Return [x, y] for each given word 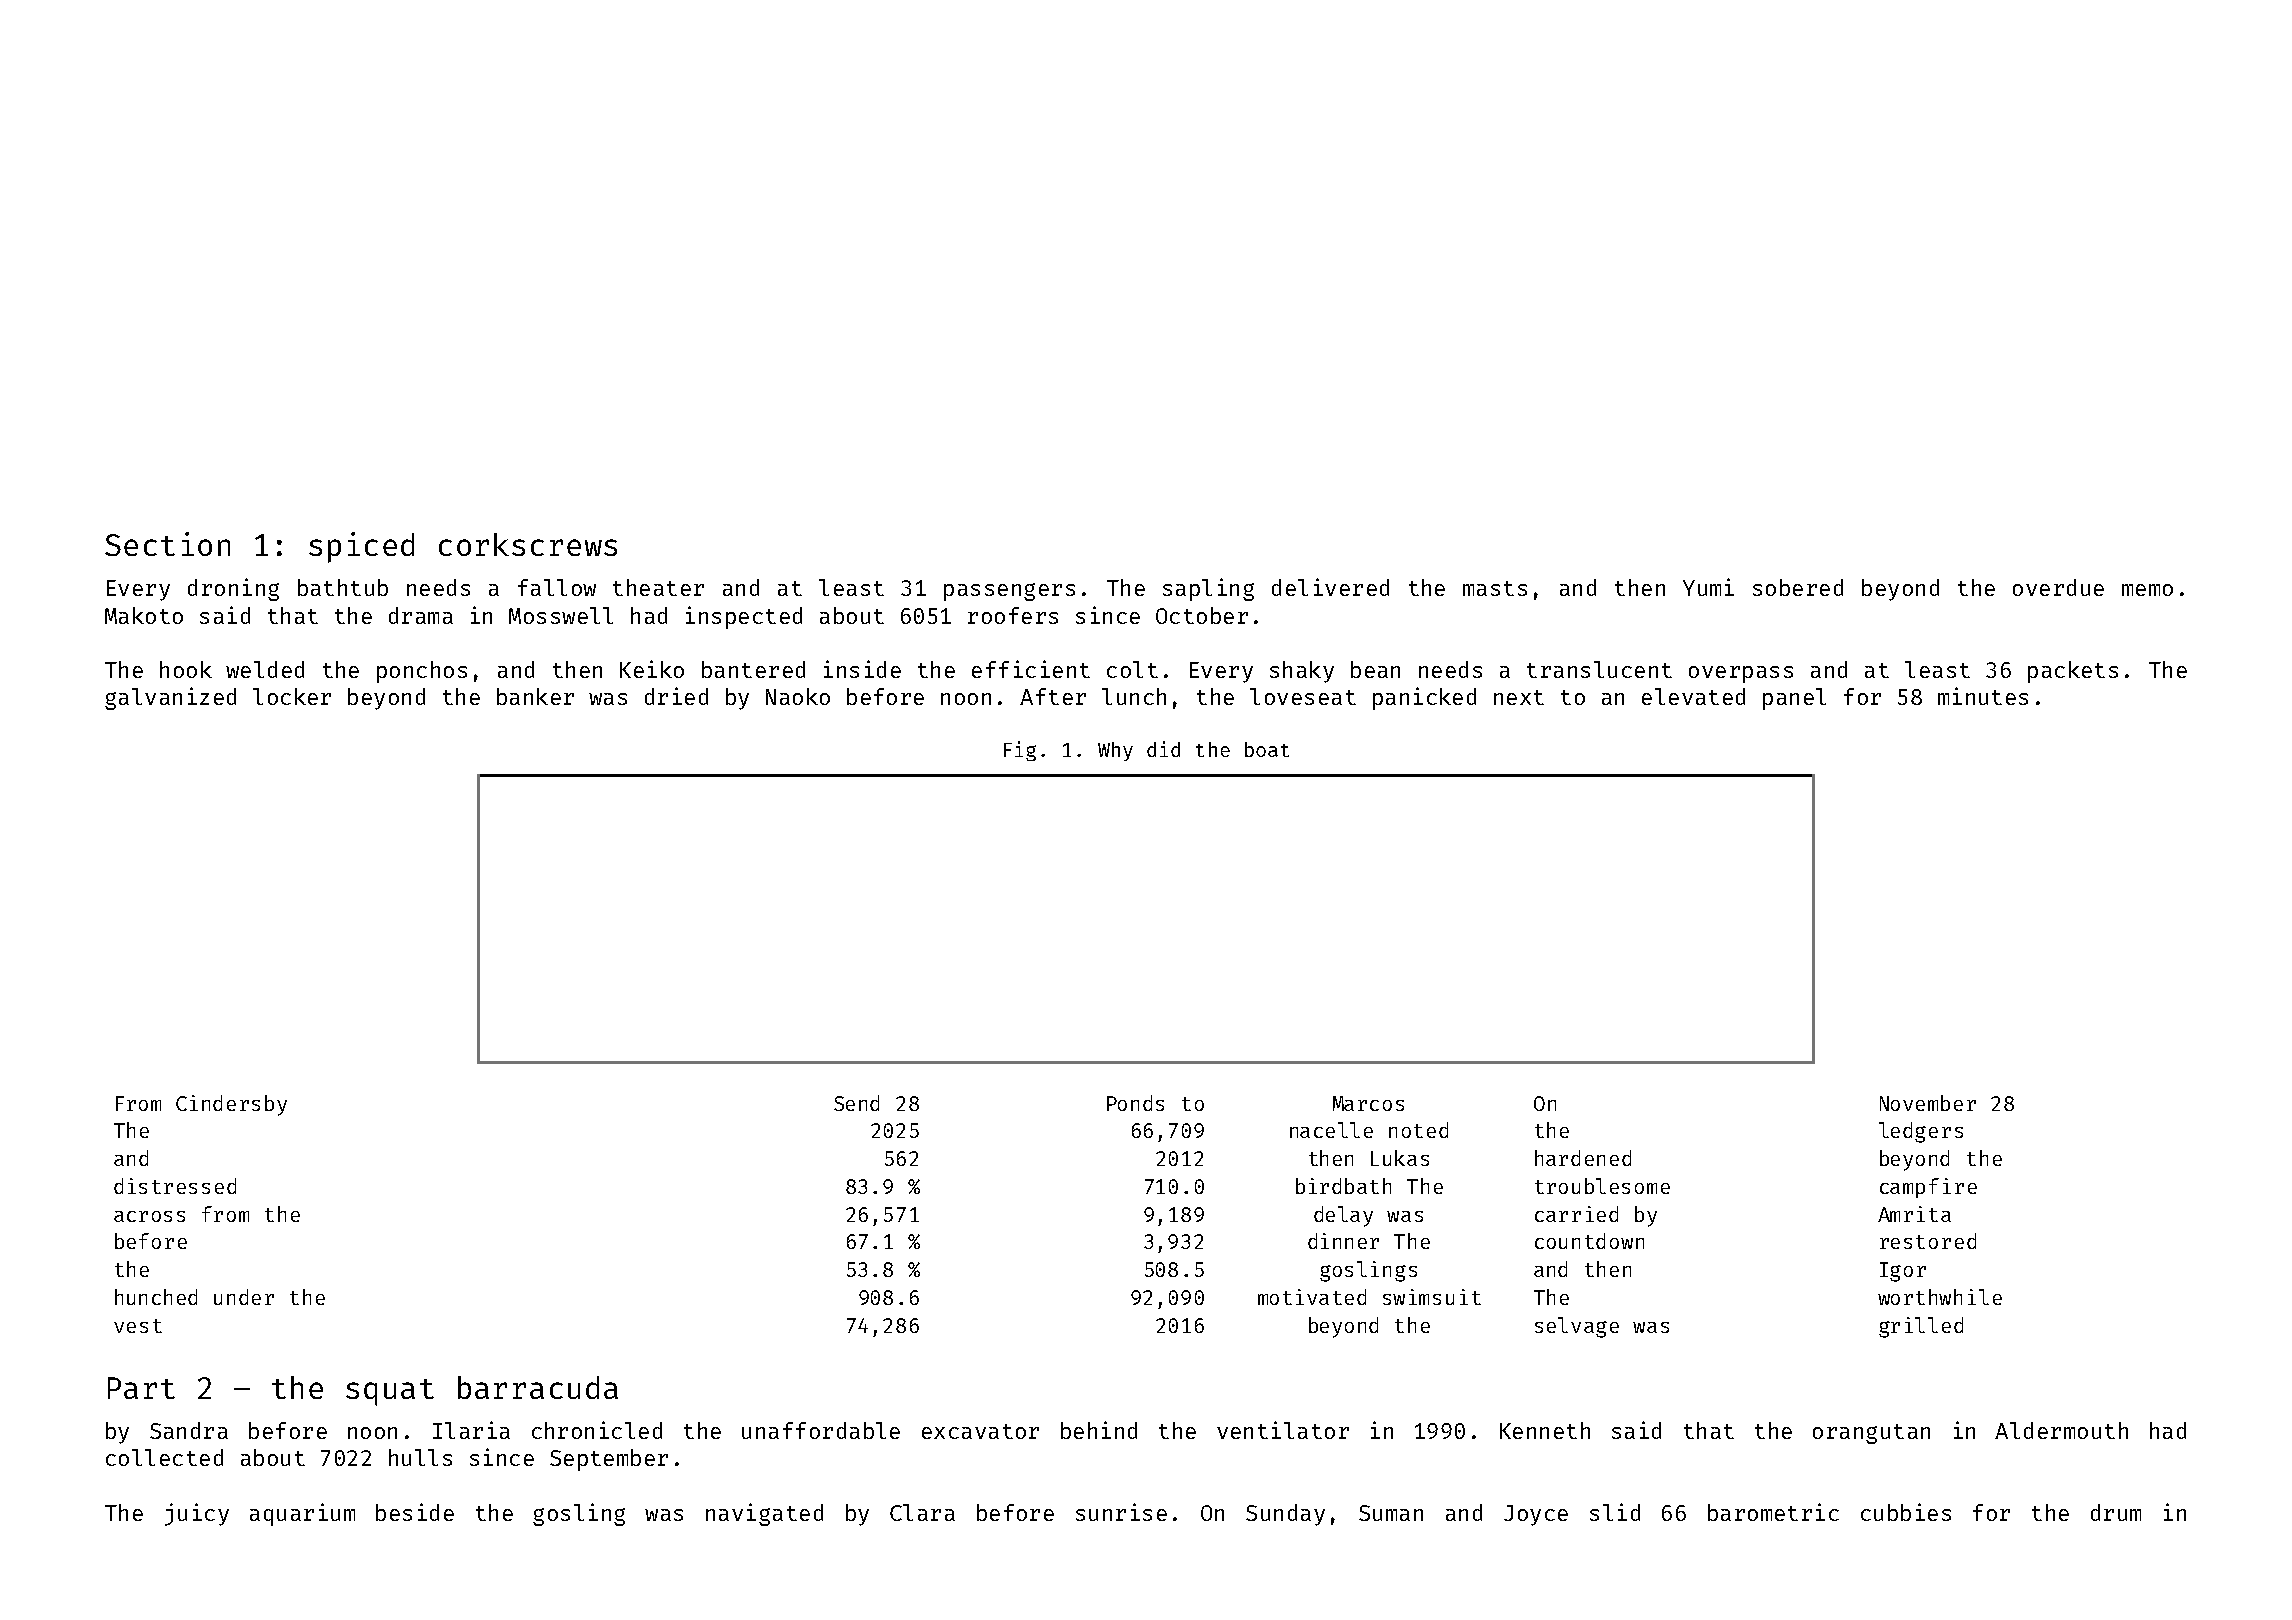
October [1202, 615]
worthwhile [1940, 1297]
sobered [1798, 587]
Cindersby [231, 1105]
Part [141, 1388]
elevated [1693, 696]
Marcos [1368, 1103]
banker [535, 696]
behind [1099, 1430]
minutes [1983, 696]
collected [164, 1457]
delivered [1330, 587]
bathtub [343, 587]
